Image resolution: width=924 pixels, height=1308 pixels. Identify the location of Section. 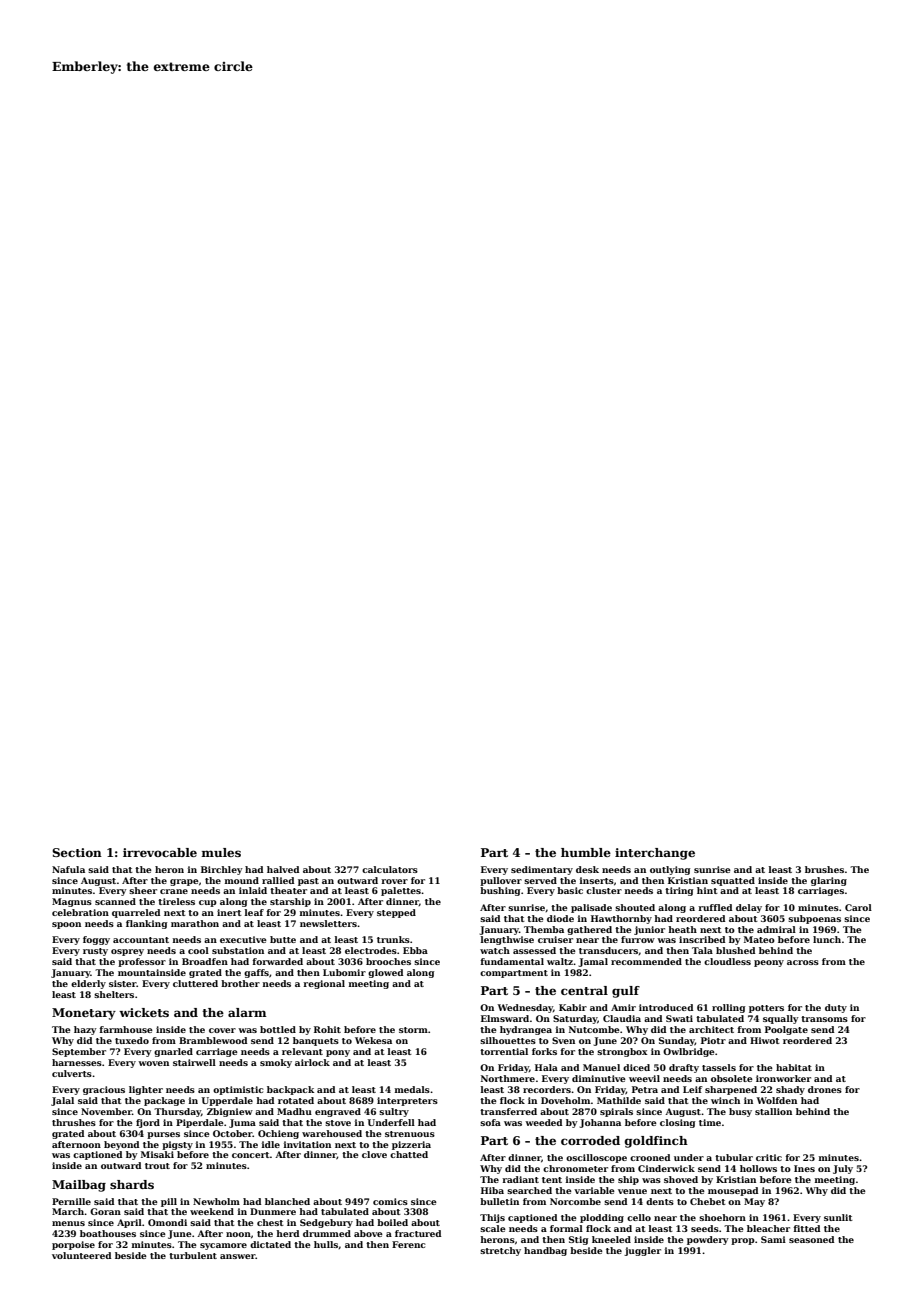
(77, 852).
